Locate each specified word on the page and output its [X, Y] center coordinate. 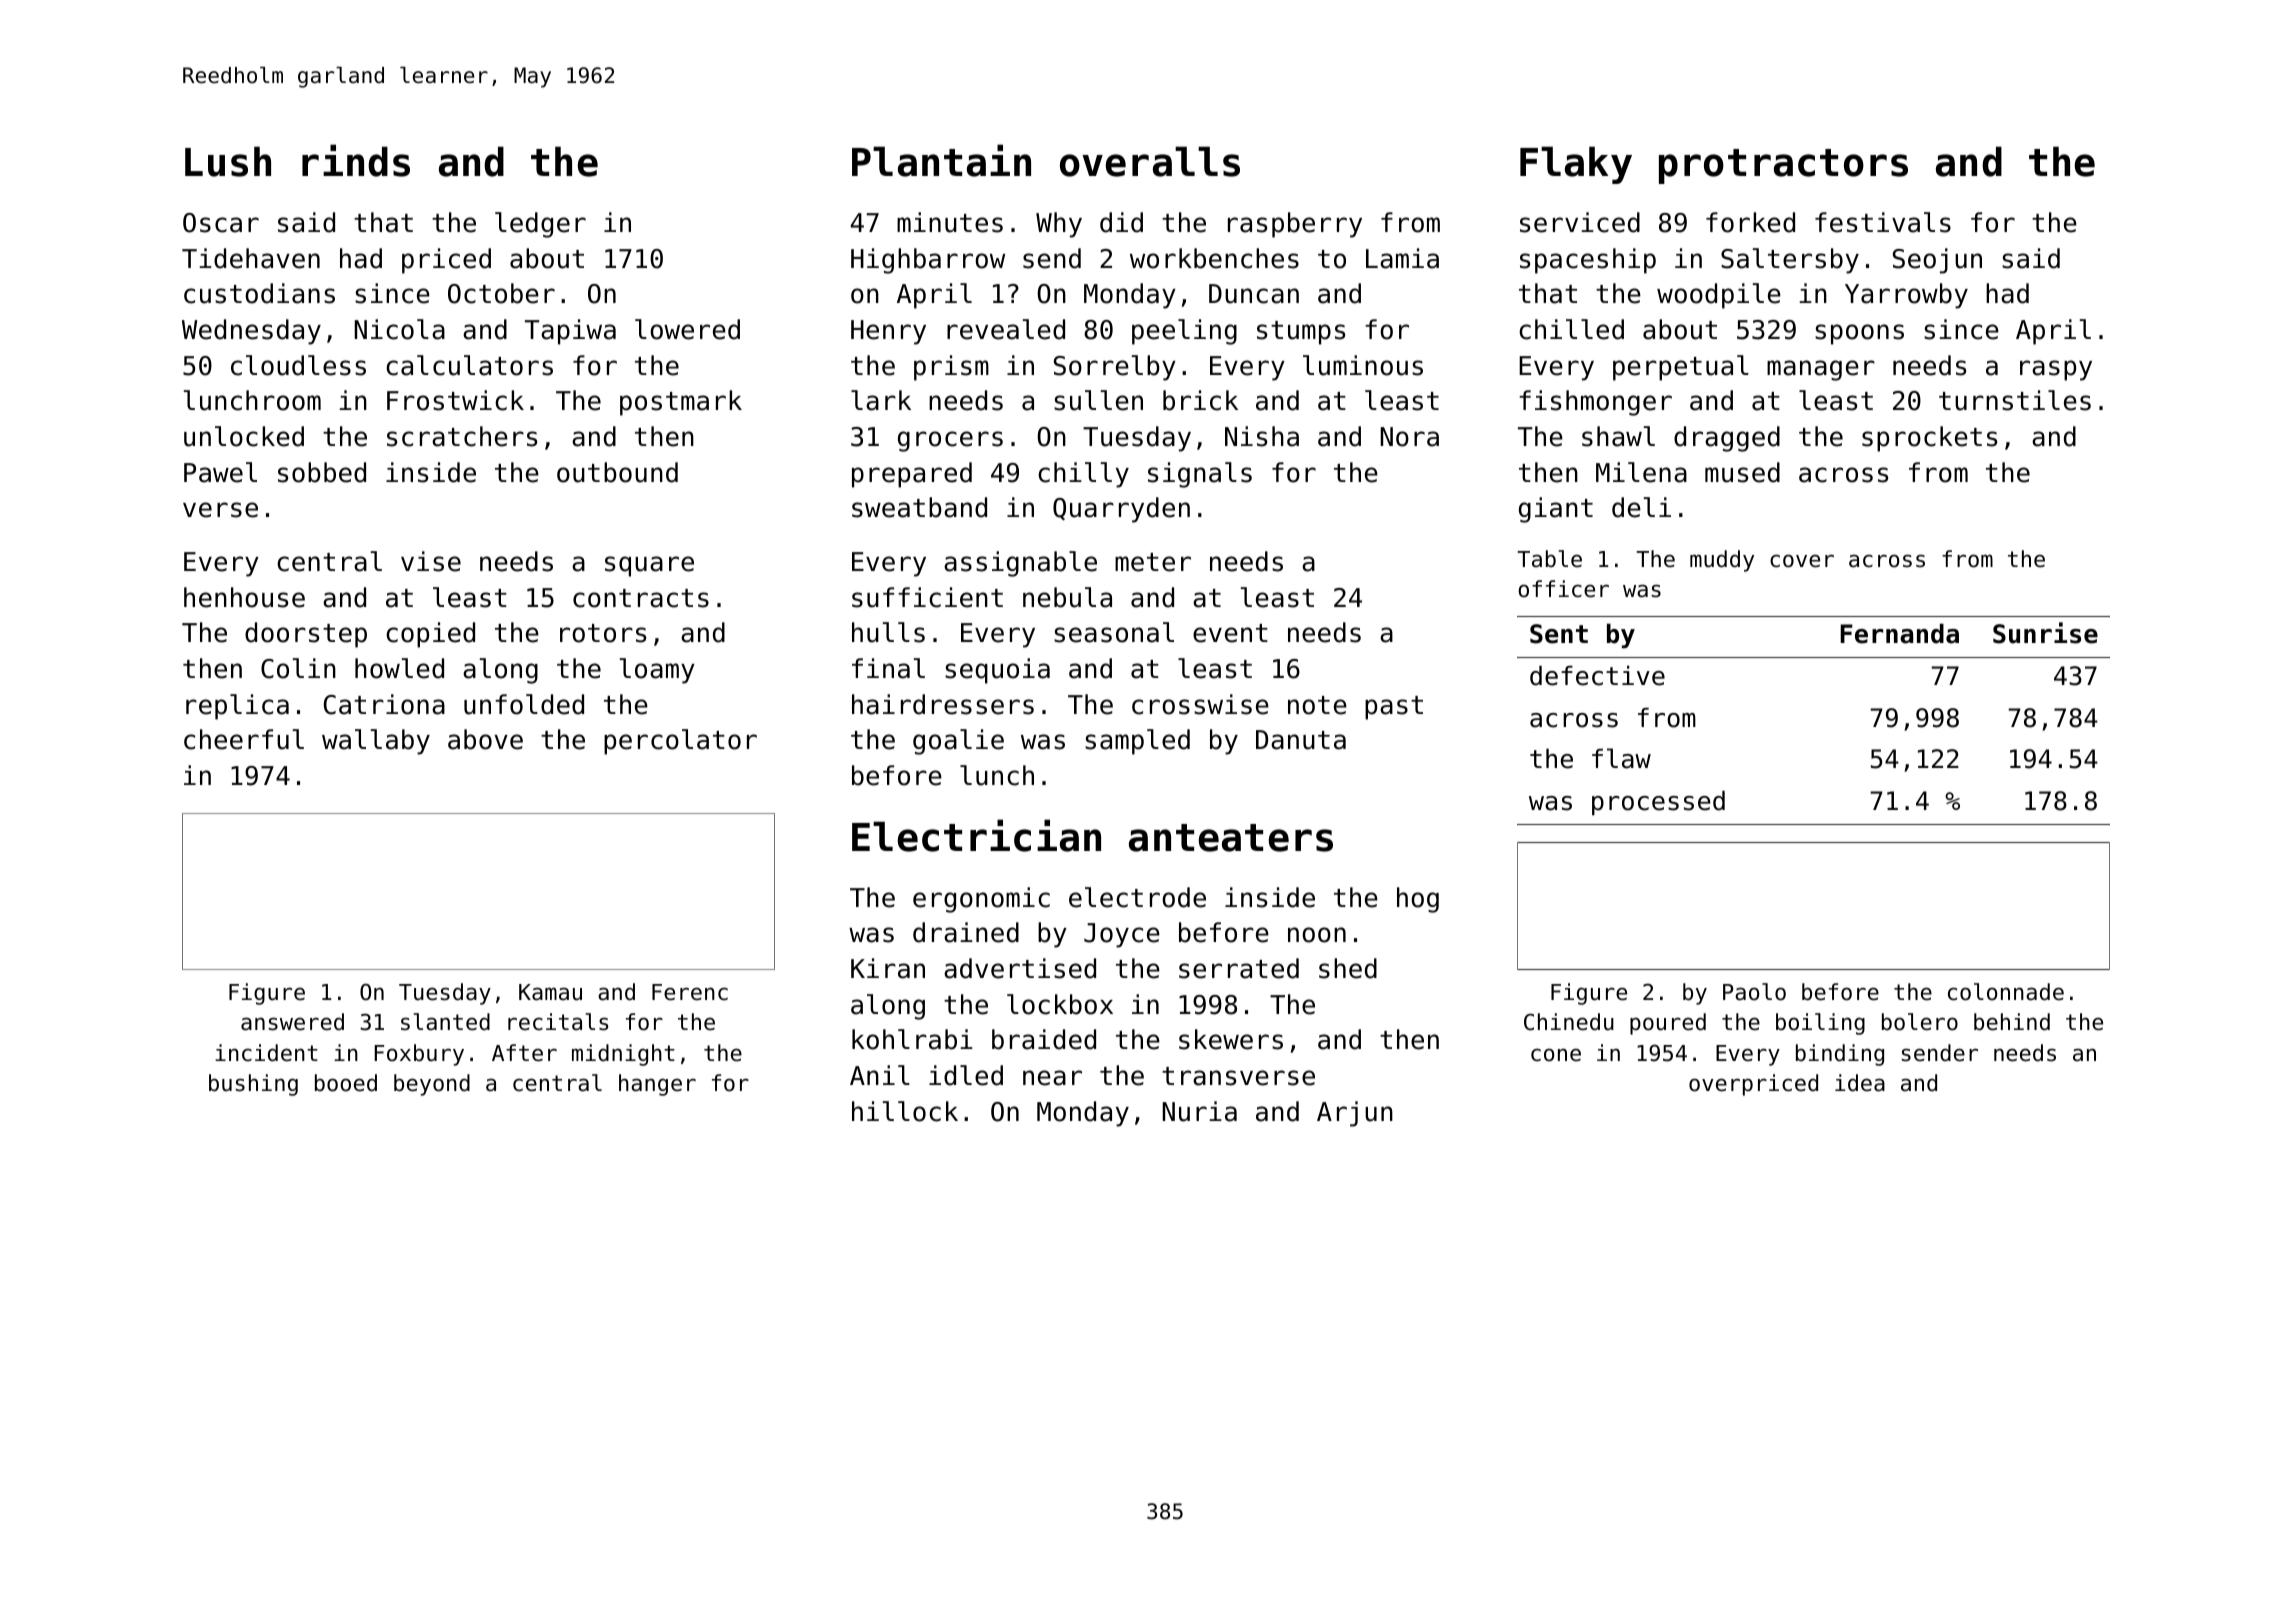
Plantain [941, 160]
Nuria [1199, 1111]
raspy [2056, 370]
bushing [253, 1085]
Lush [228, 161]
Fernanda [1899, 633]
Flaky [1576, 165]
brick [1200, 400]
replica [237, 707]
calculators [469, 365]
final [888, 668]
